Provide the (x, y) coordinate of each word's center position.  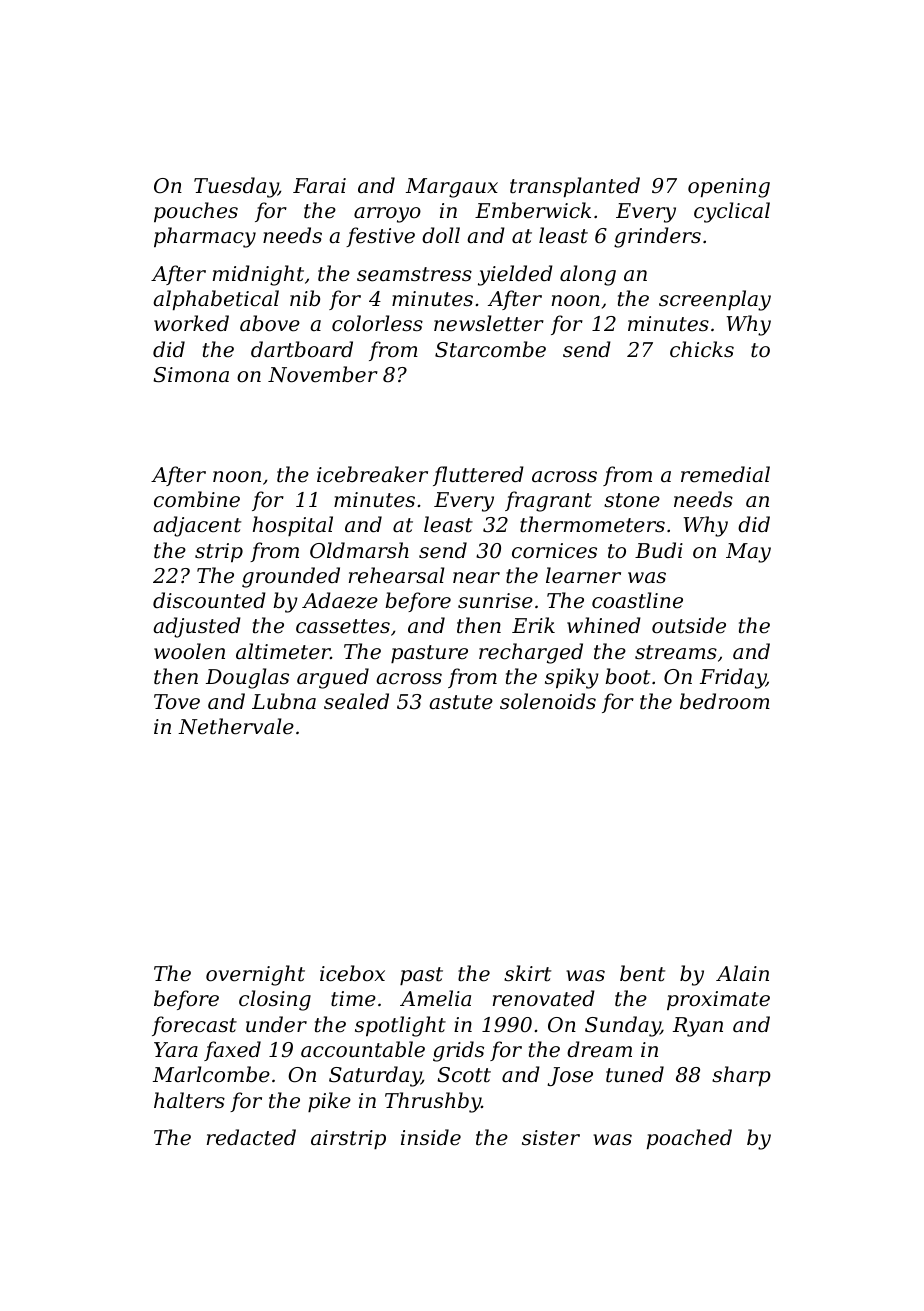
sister (551, 1138)
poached (689, 1139)
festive (380, 237)
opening (729, 188)
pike (329, 1102)
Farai (319, 185)
